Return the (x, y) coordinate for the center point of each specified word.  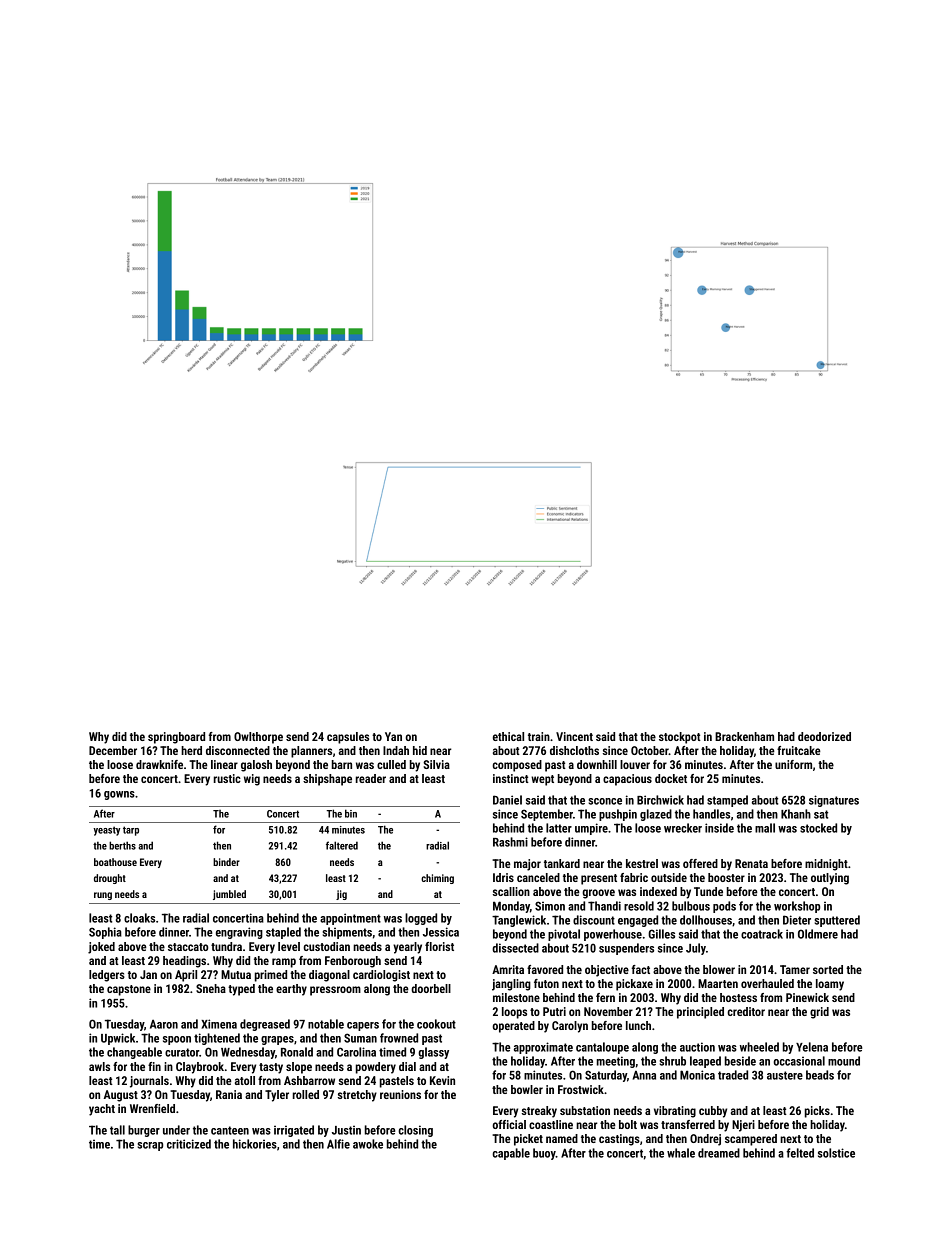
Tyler (277, 1096)
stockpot (680, 738)
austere (785, 1075)
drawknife (159, 764)
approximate (543, 1048)
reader (371, 778)
